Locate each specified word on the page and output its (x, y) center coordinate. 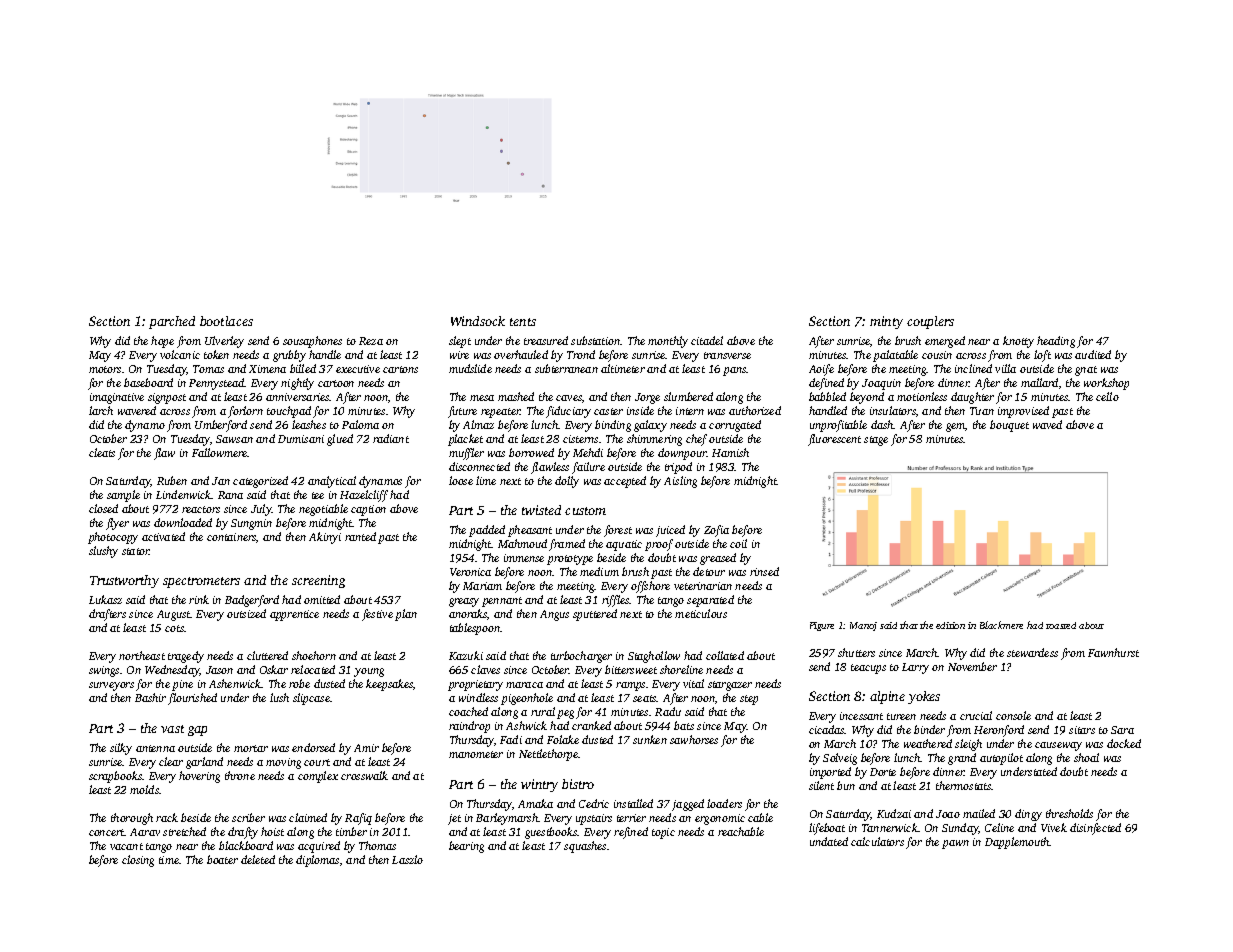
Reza (371, 341)
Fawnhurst (1113, 652)
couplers (930, 322)
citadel (707, 340)
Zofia (716, 531)
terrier (631, 818)
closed (103, 508)
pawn (955, 844)
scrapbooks (115, 777)
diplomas (317, 861)
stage (876, 441)
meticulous (701, 613)
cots (174, 628)
